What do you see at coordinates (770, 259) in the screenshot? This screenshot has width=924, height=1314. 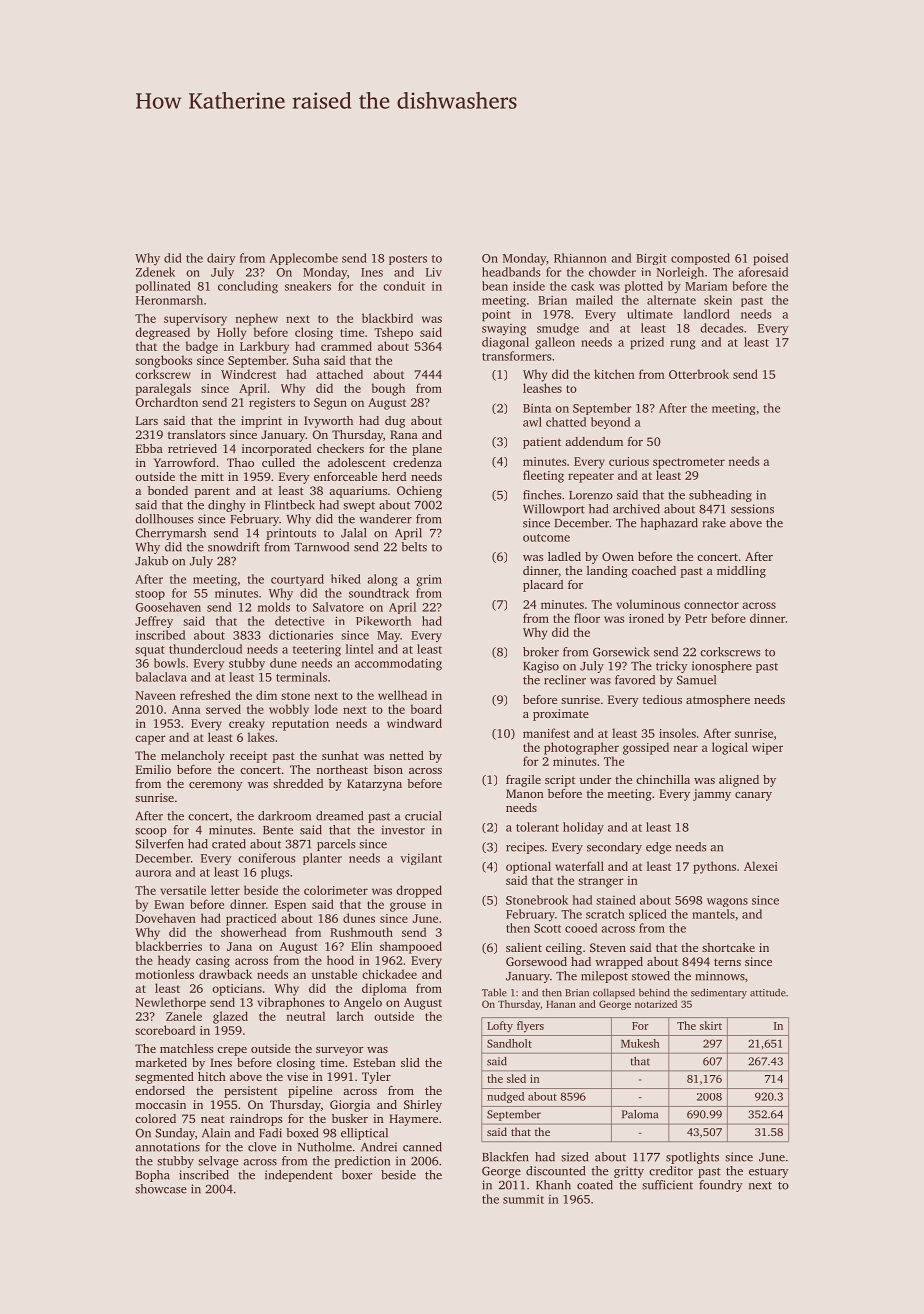 I see `poised` at bounding box center [770, 259].
